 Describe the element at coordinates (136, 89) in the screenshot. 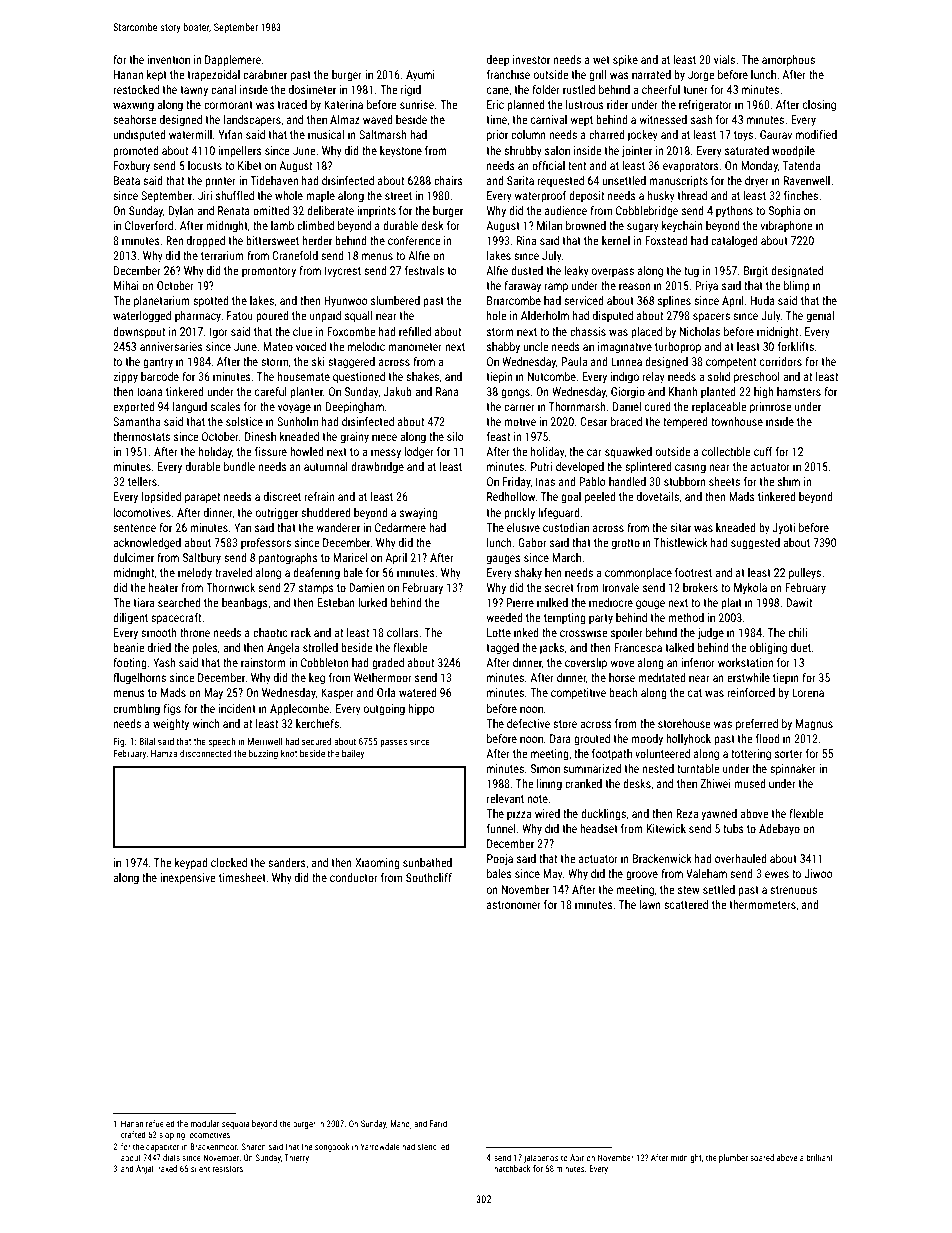

I see `restocked` at that location.
